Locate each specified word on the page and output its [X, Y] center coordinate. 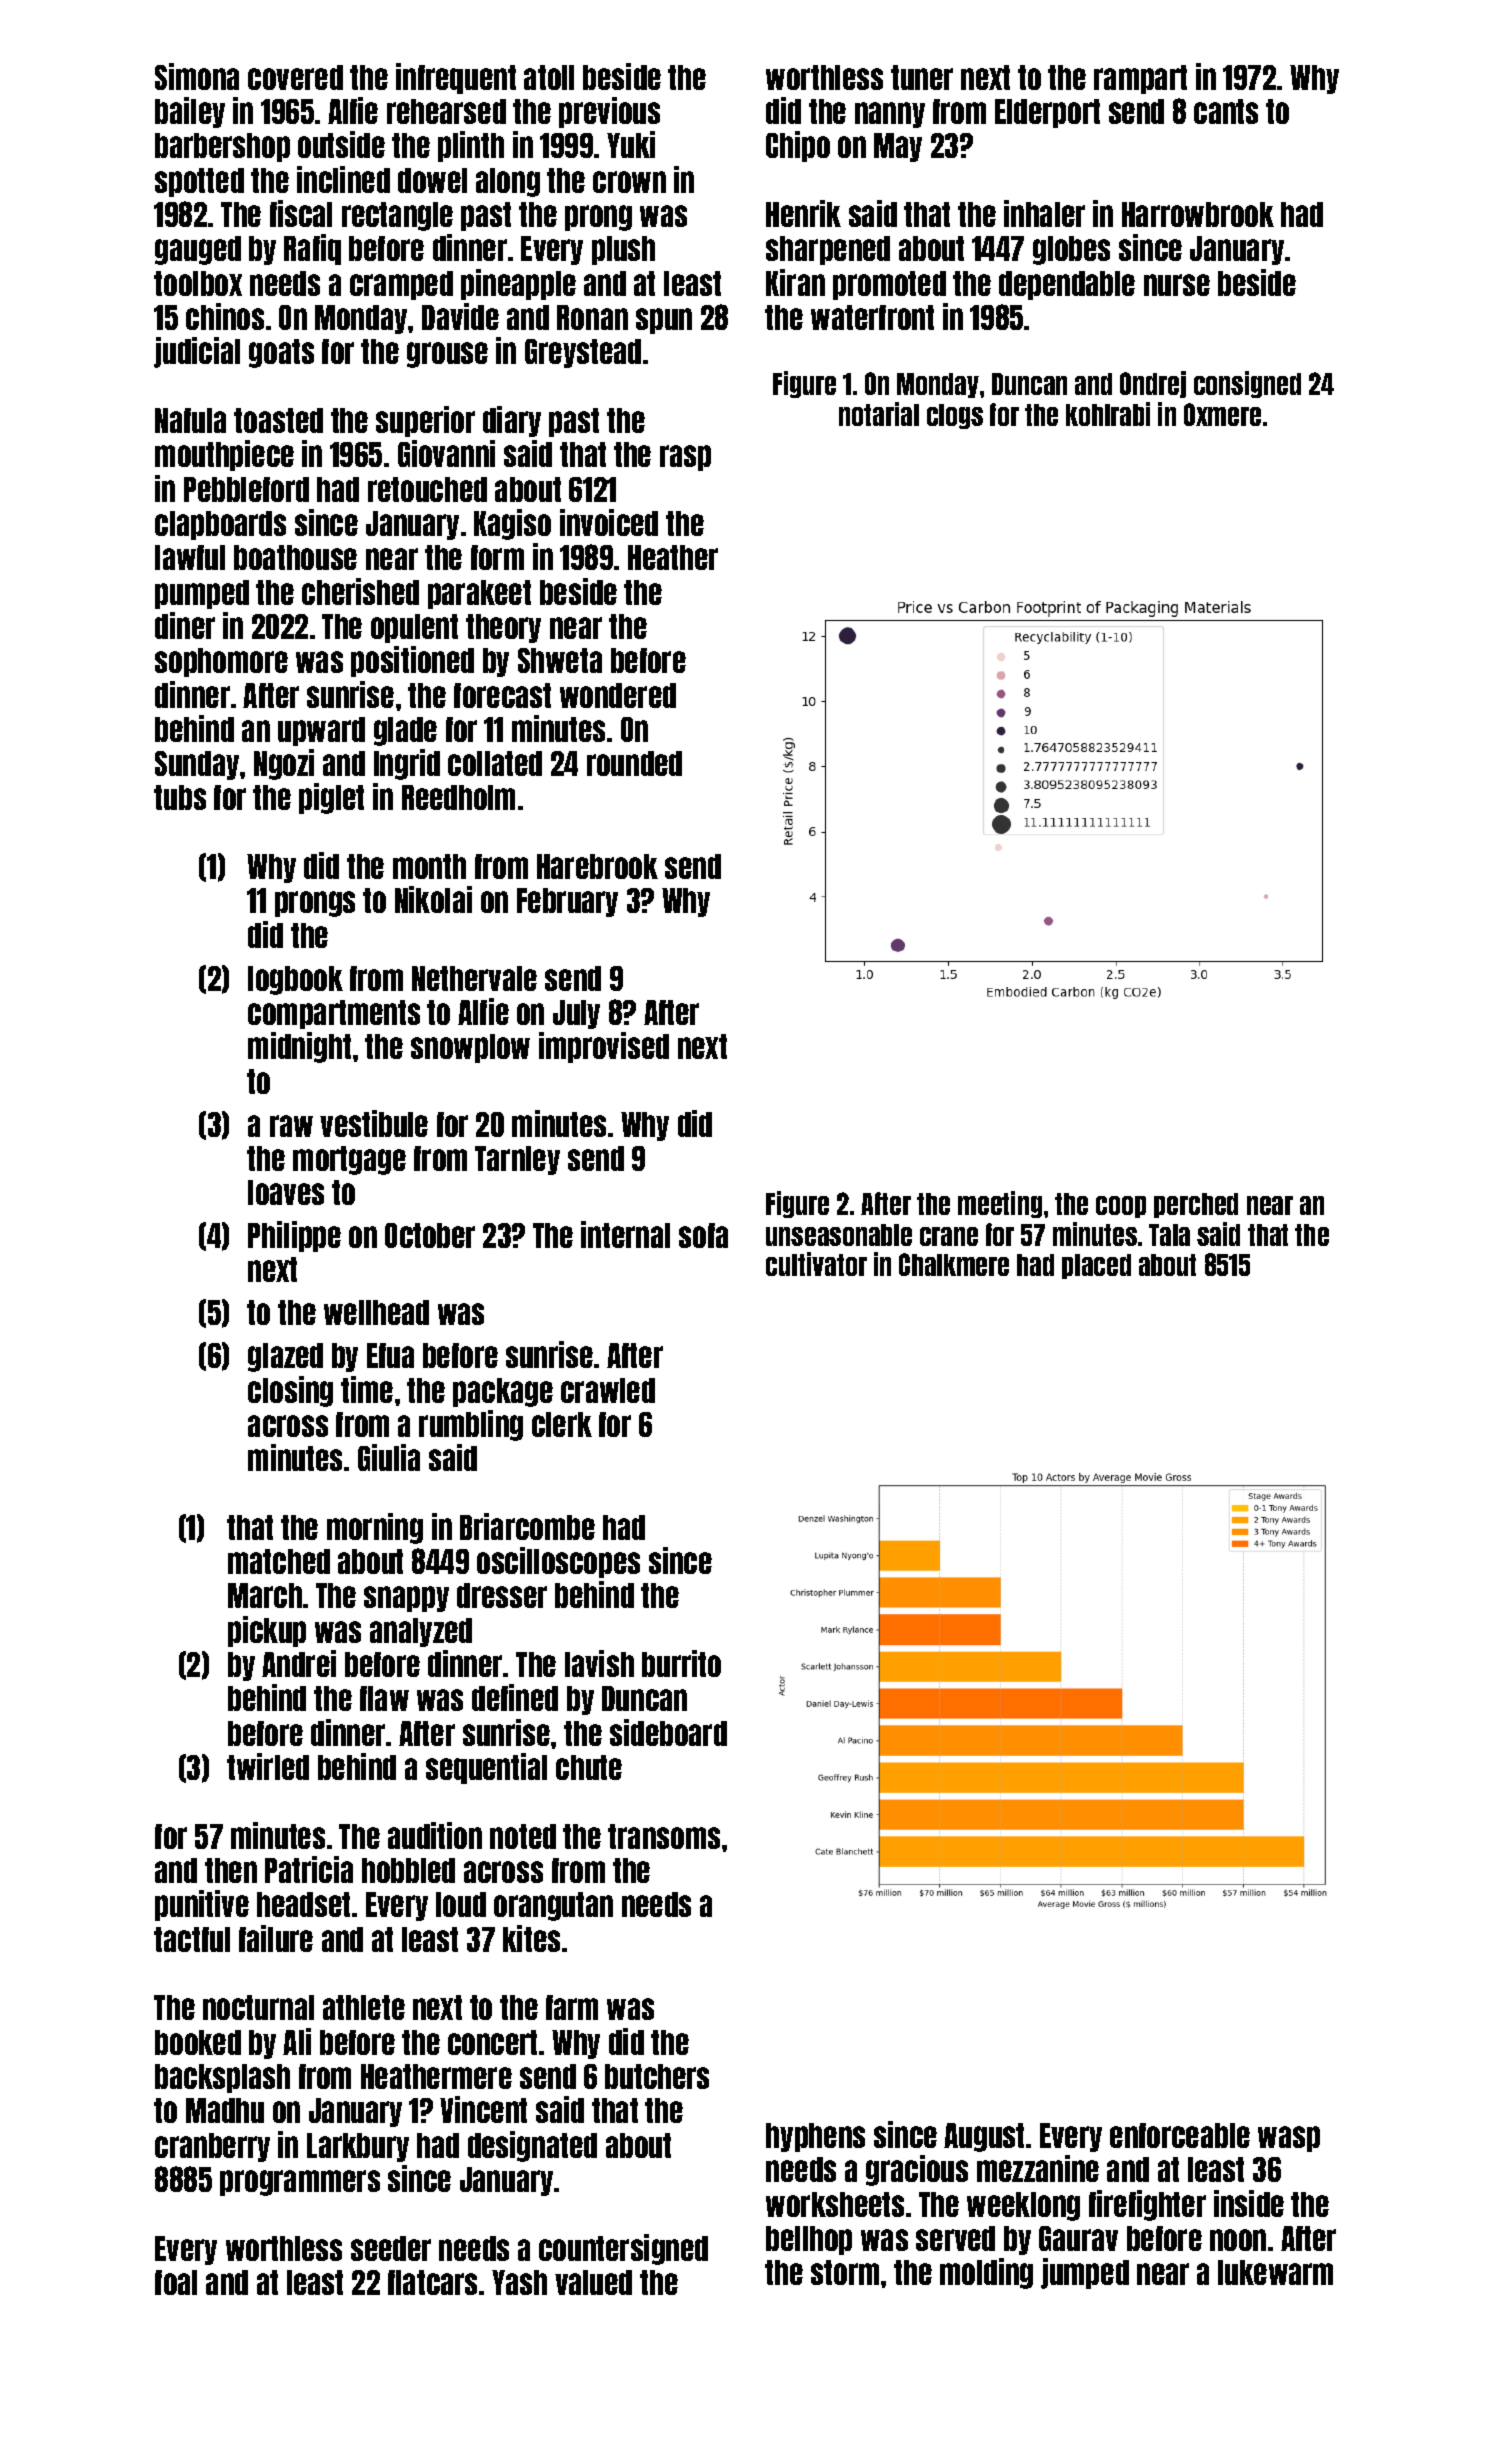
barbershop [222, 147]
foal [176, 2282]
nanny [890, 115]
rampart [1140, 79]
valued [593, 2282]
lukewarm [1275, 2272]
